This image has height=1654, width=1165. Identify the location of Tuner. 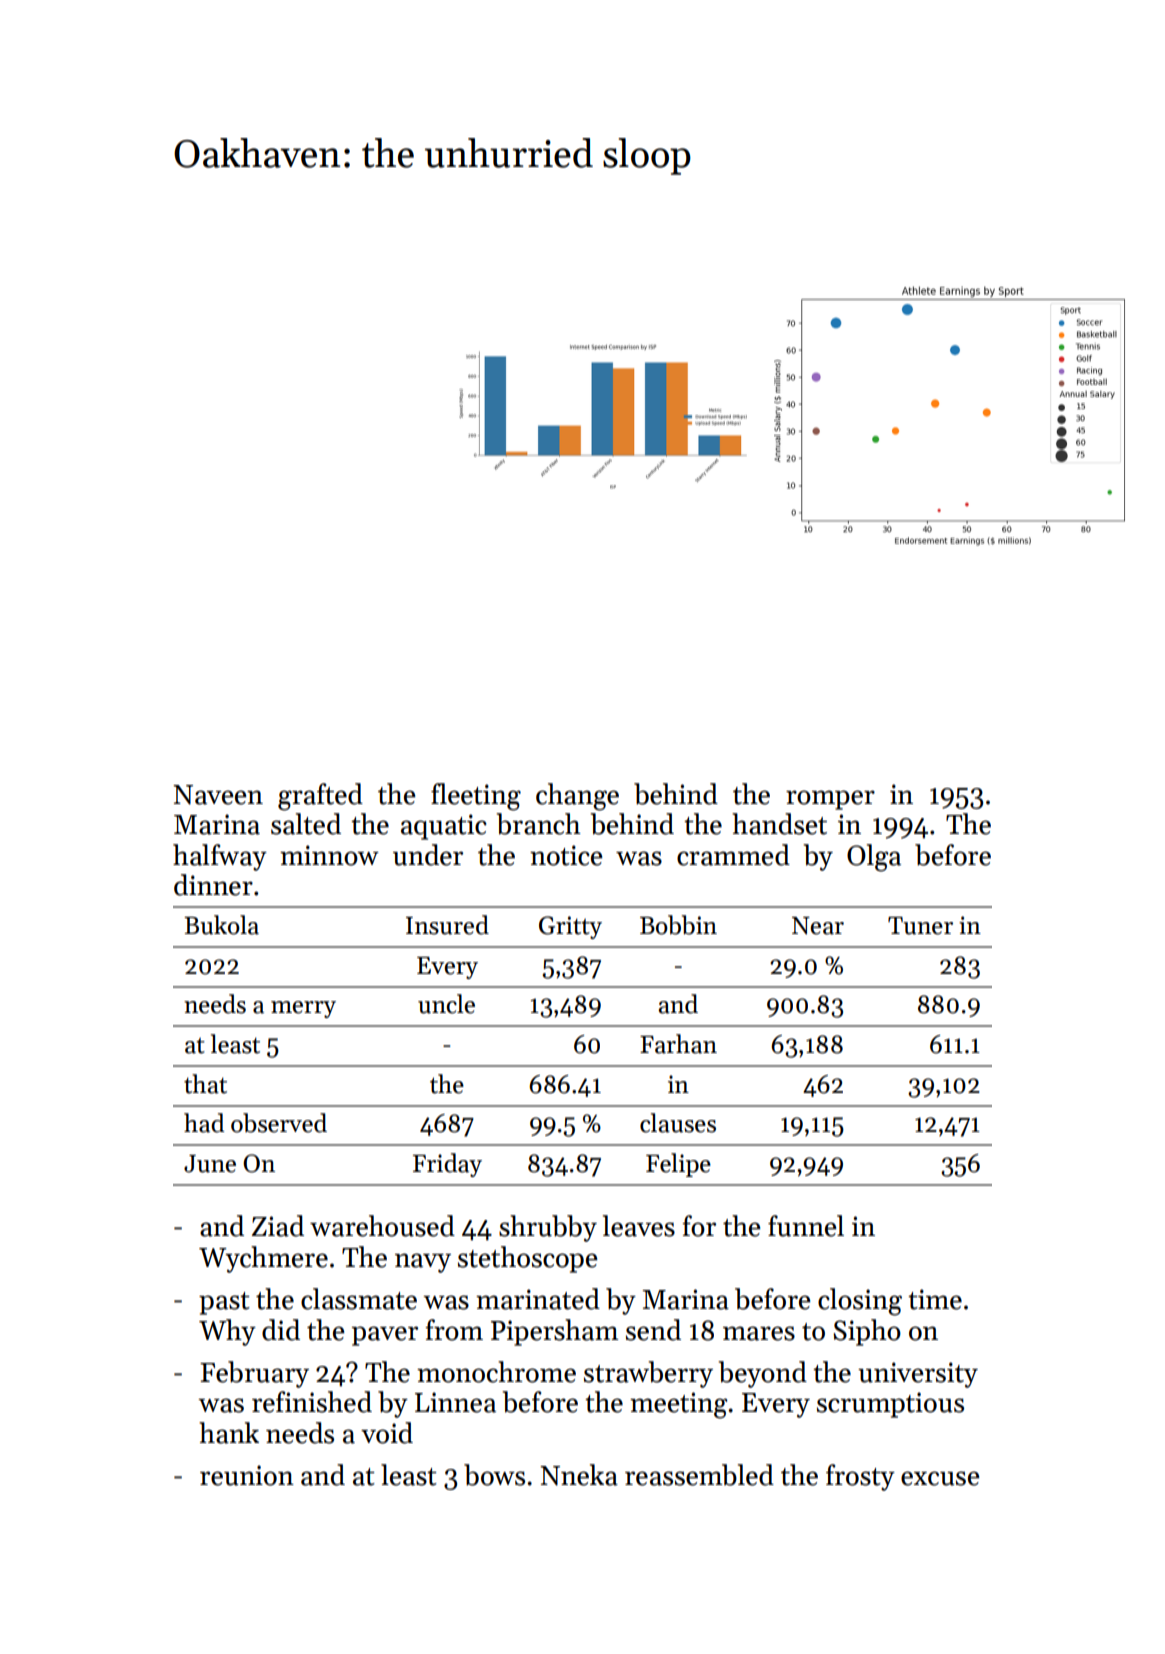
(920, 926).
